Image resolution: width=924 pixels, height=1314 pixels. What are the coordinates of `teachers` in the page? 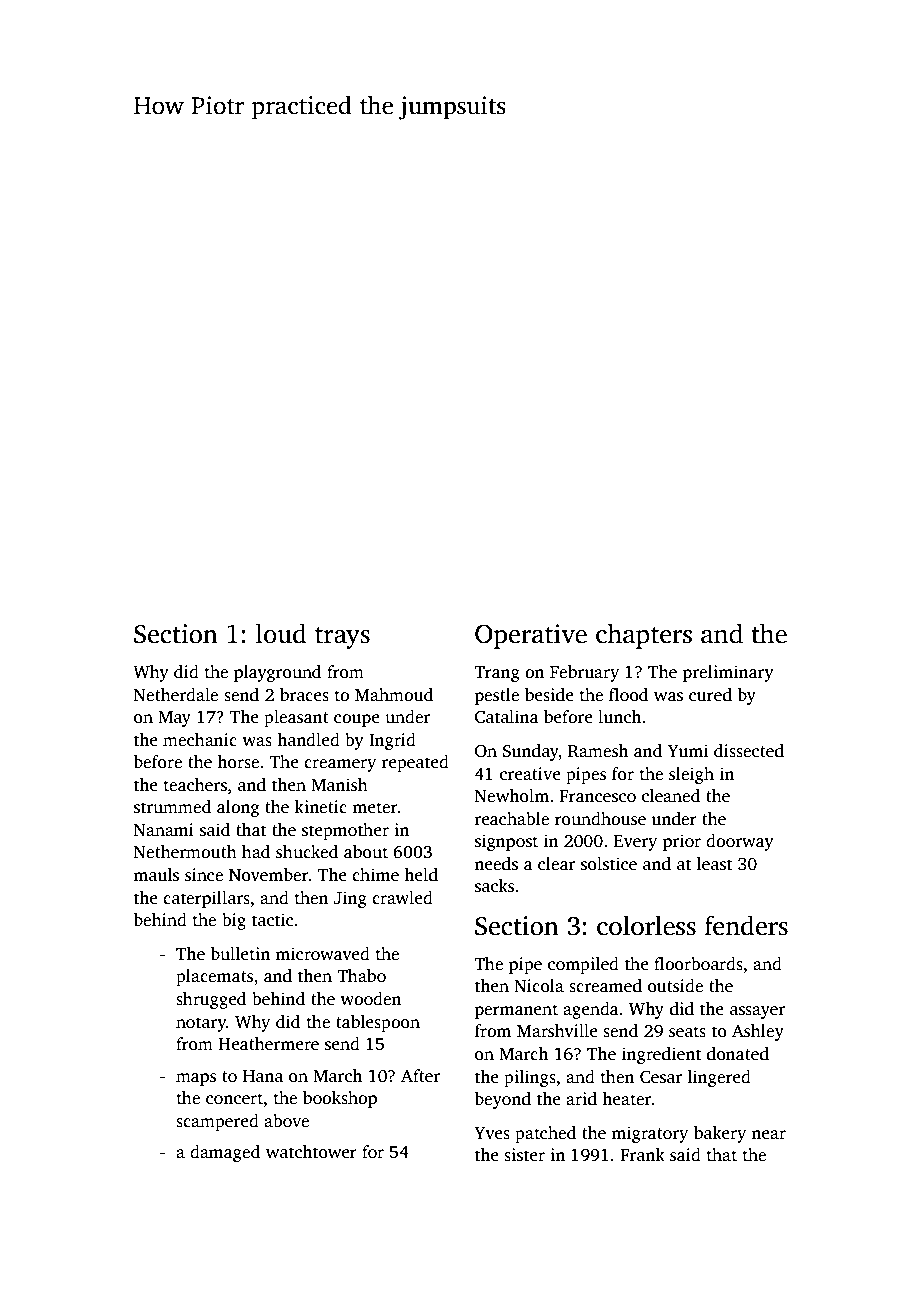 It's located at (195, 785).
